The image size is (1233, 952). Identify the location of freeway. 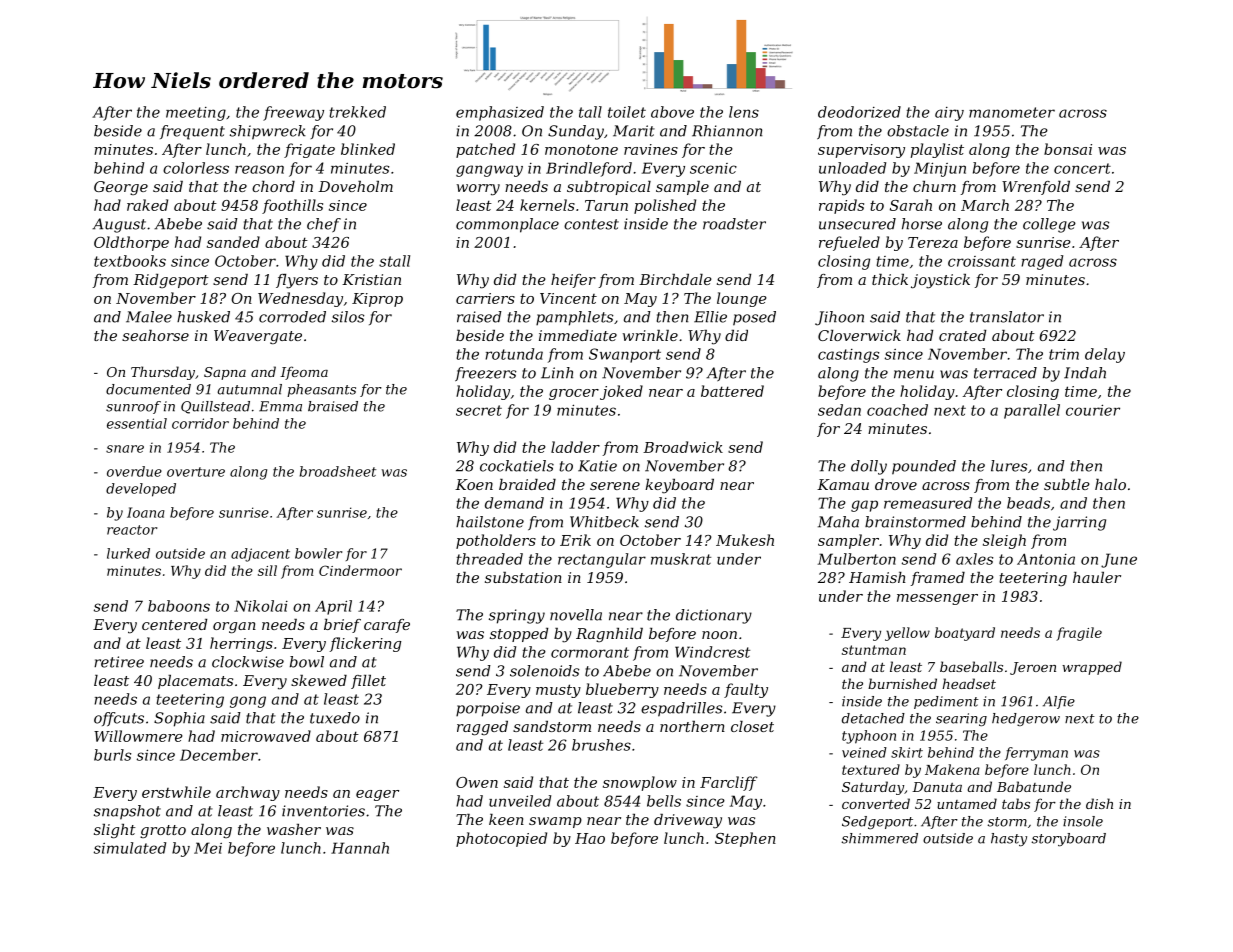
(293, 113).
